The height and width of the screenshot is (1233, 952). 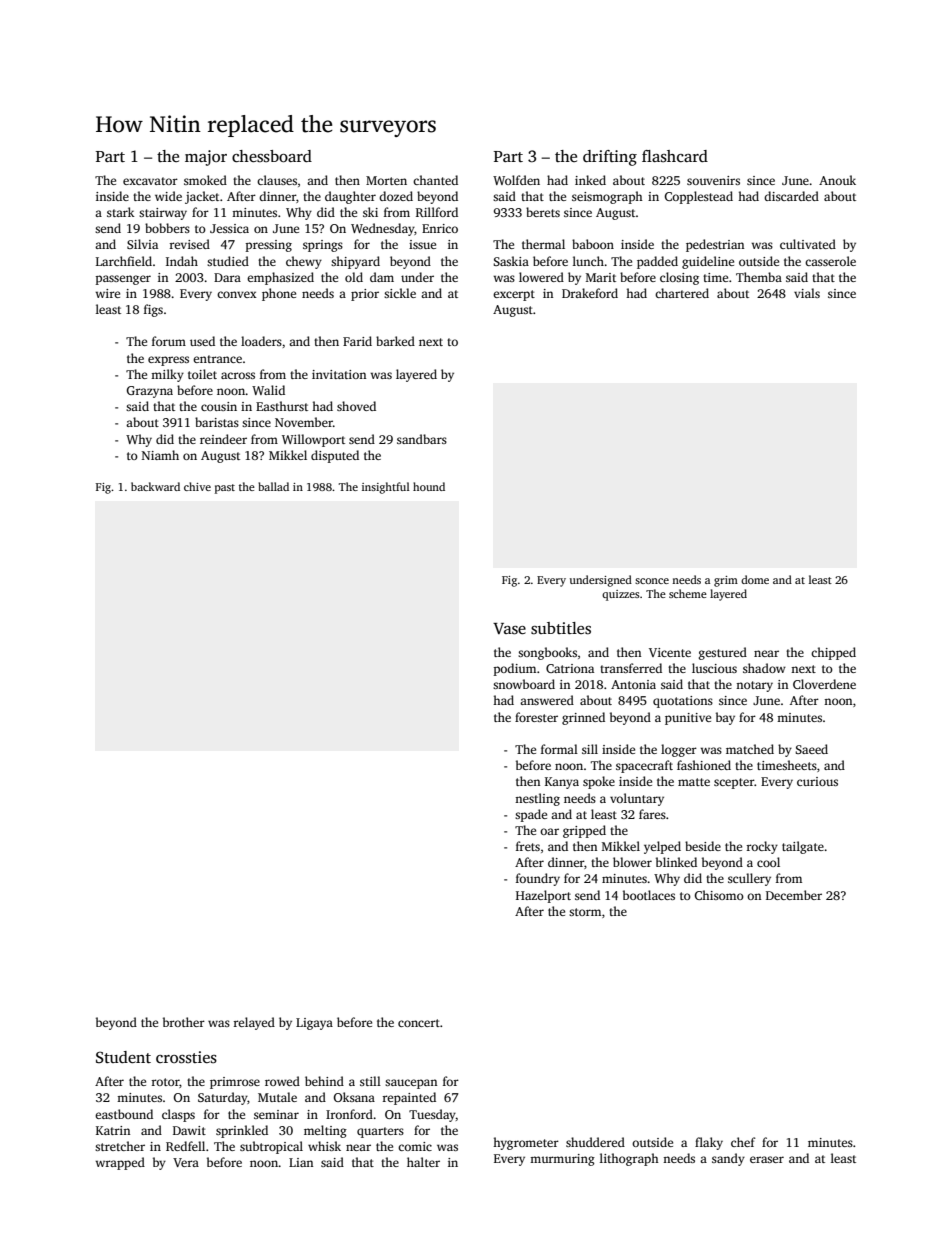 I want to click on Vase, so click(x=509, y=629).
